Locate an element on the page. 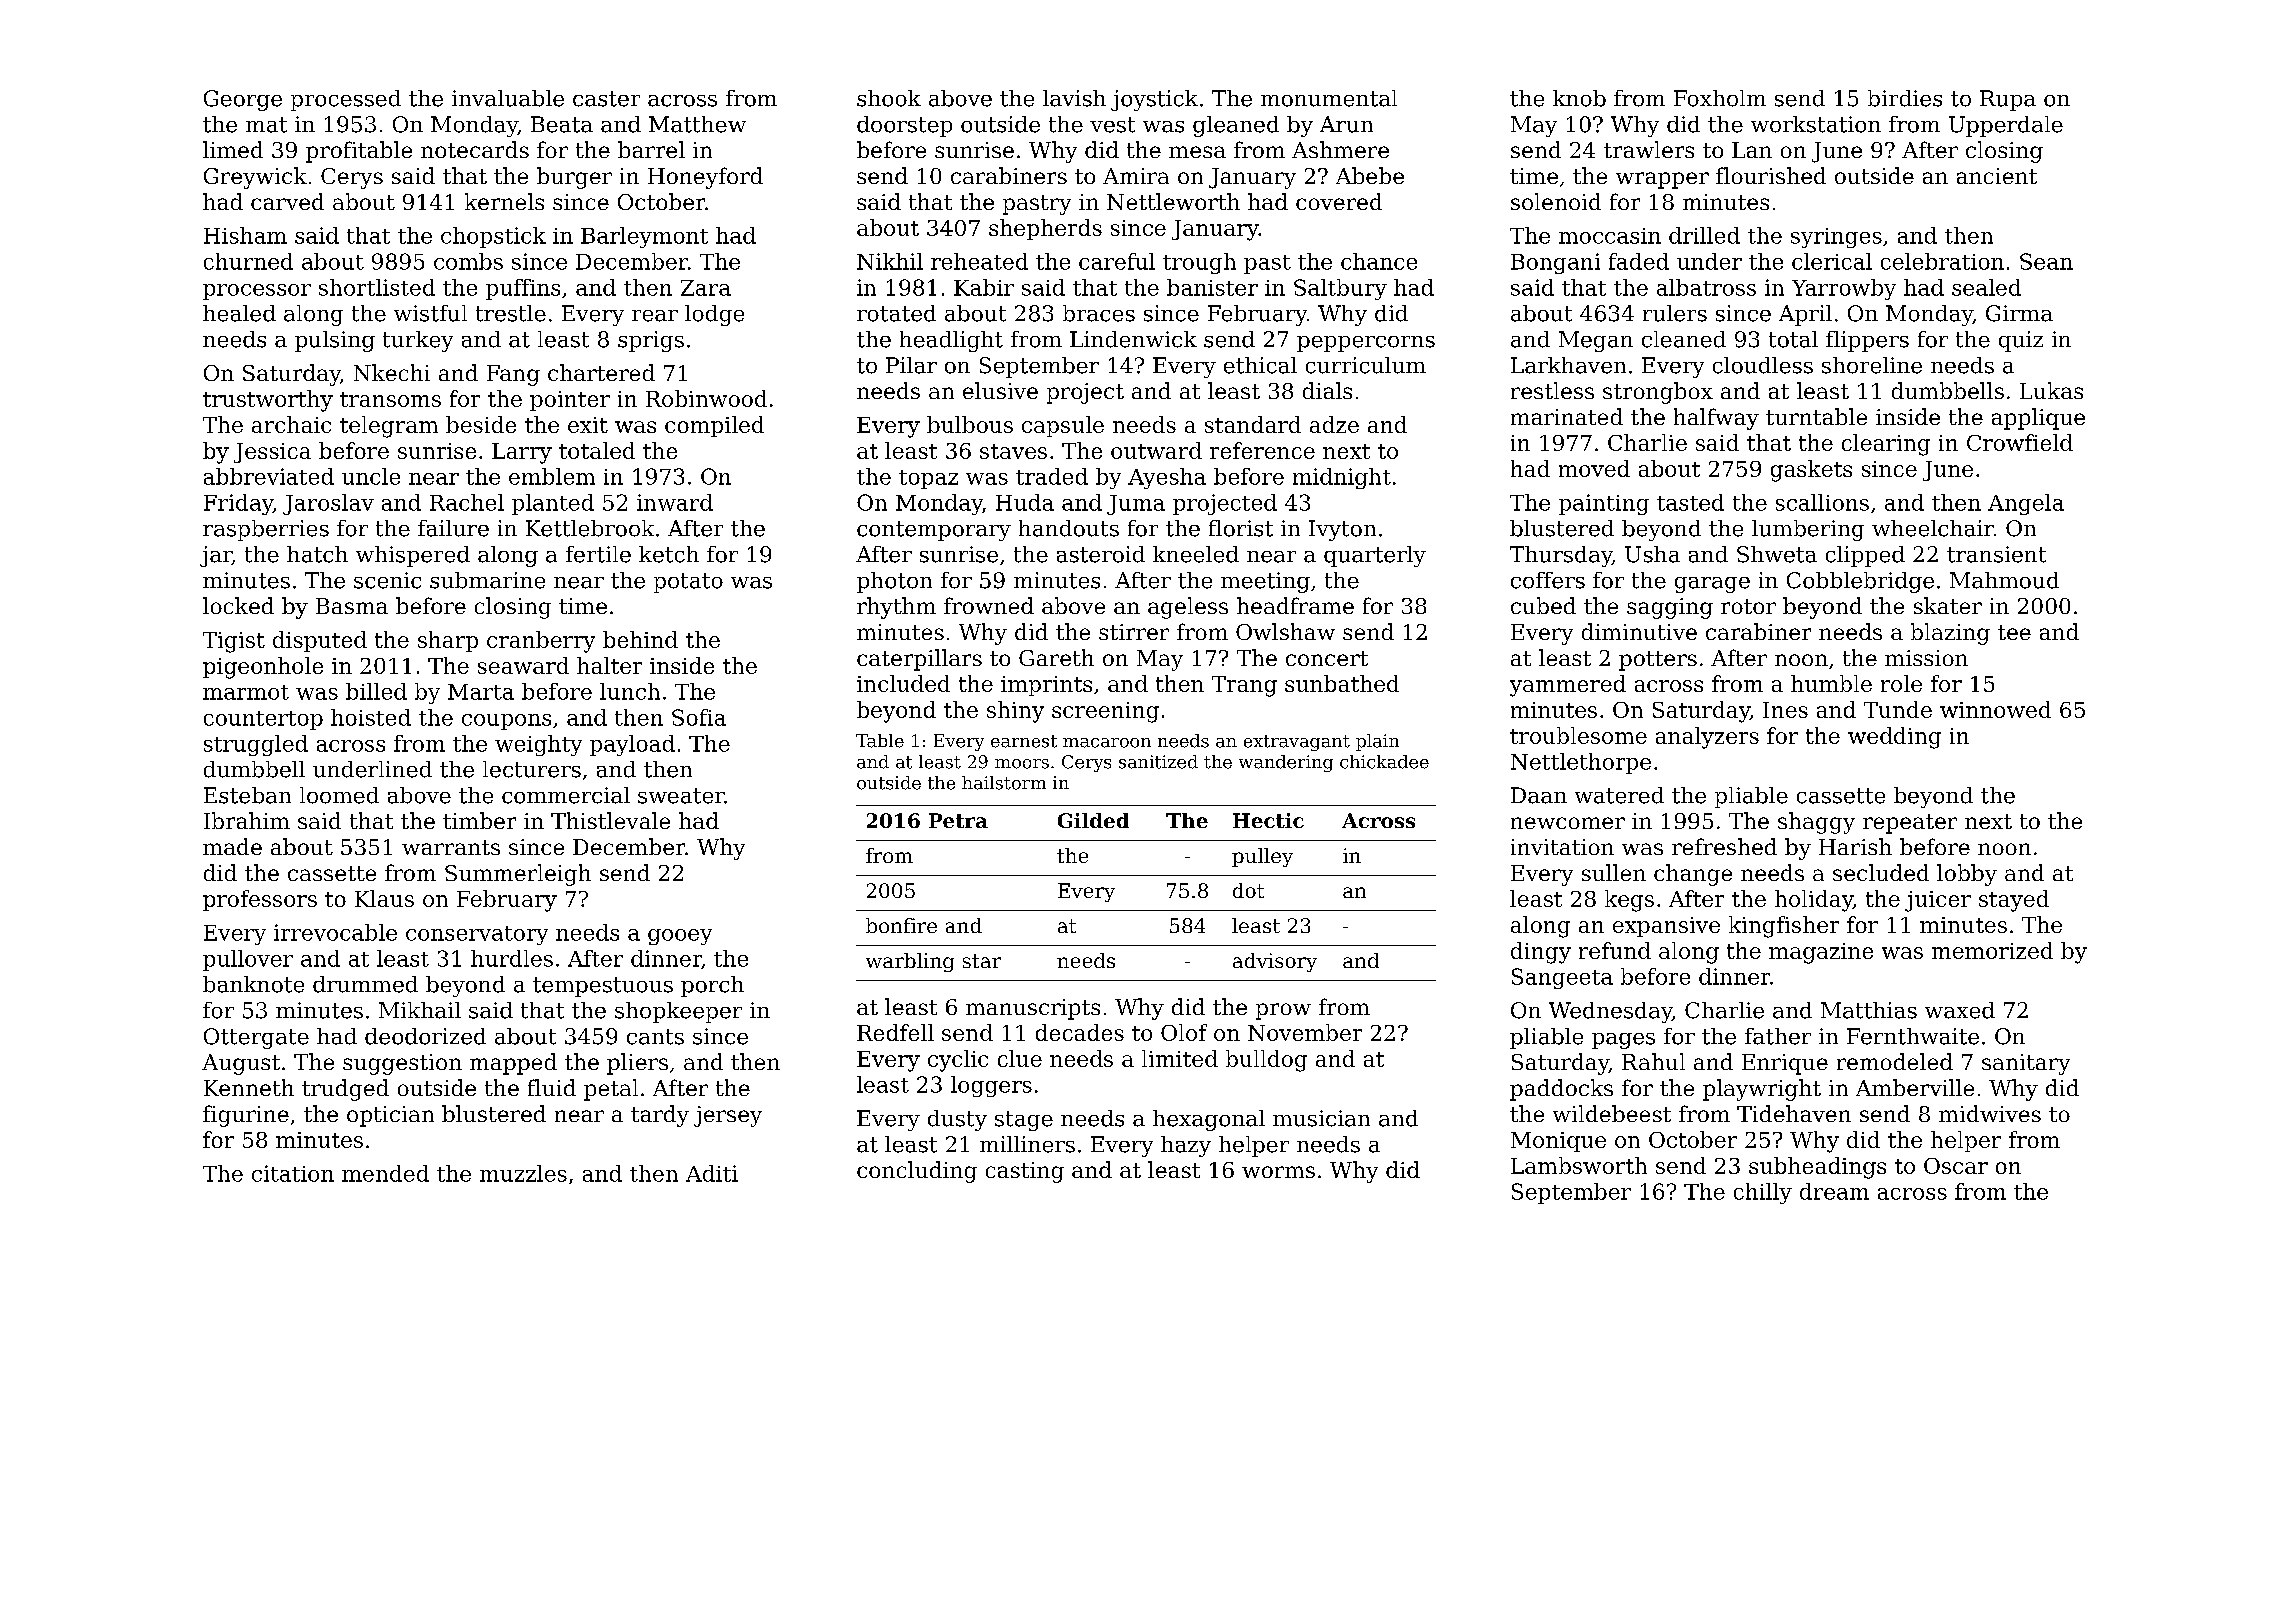 The height and width of the document is (1620, 2292). birdies is located at coordinates (1905, 98).
